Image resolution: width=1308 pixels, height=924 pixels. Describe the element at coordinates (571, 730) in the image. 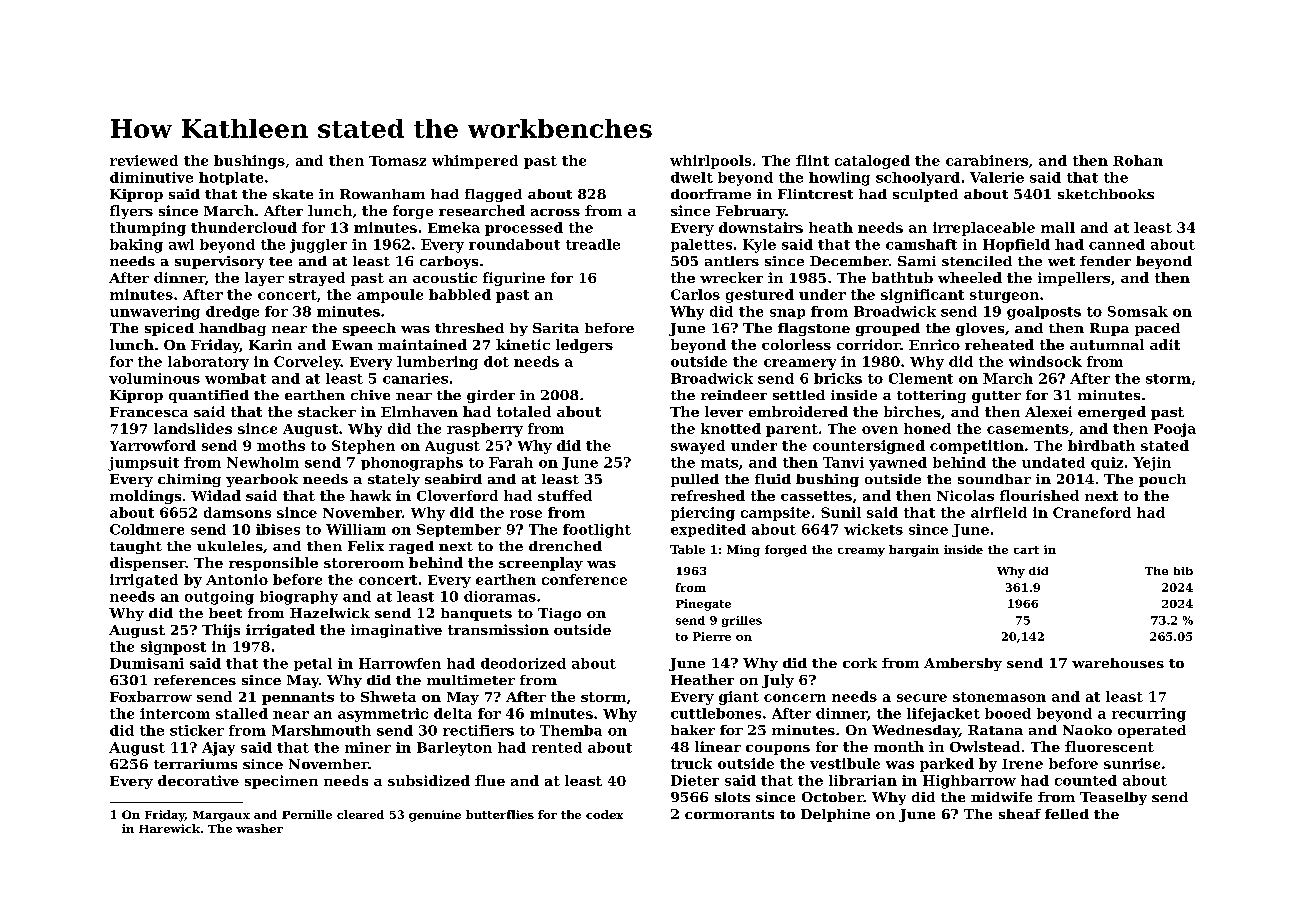

I see `Themba` at that location.
